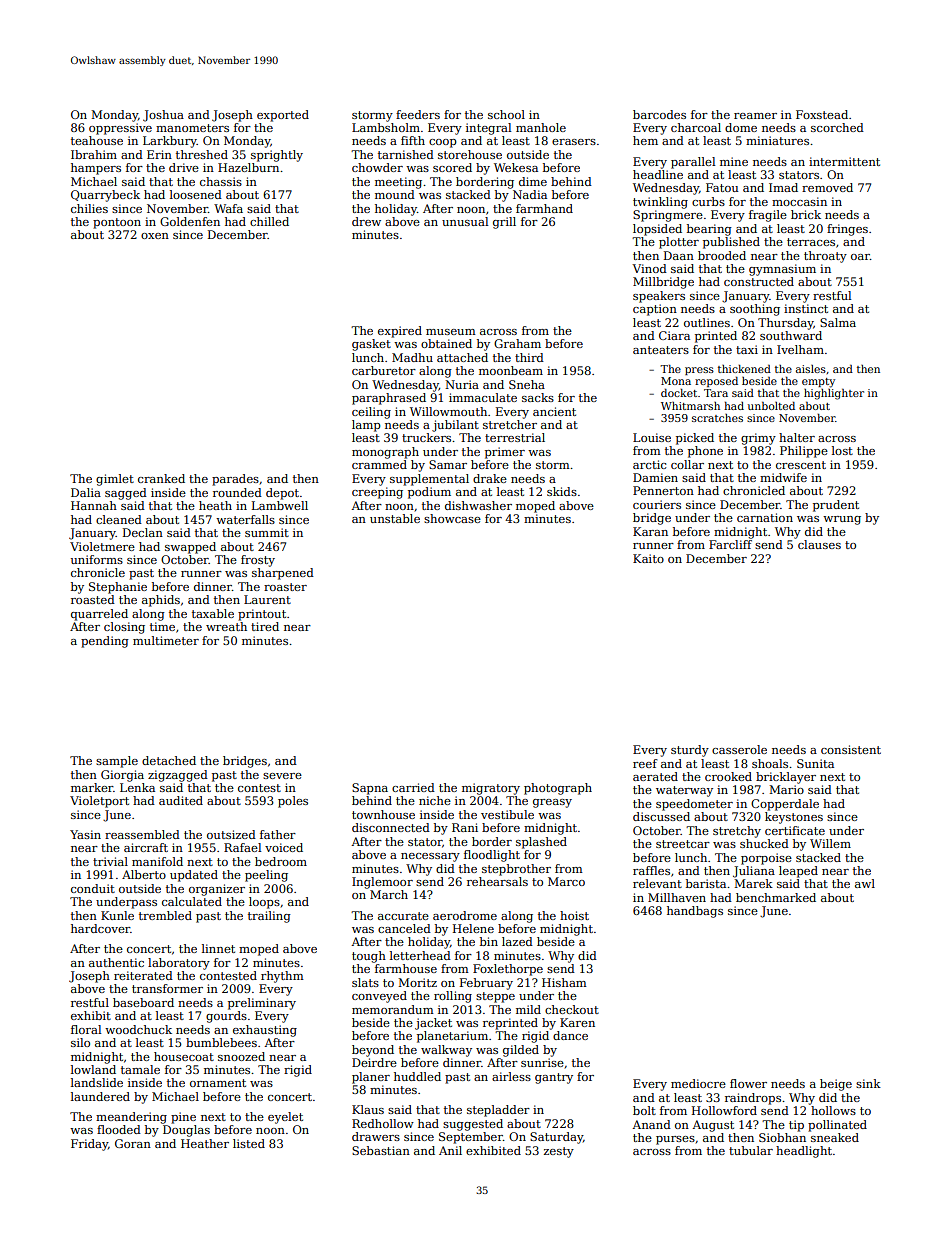 The width and height of the page is (952, 1233). What do you see at coordinates (285, 587) in the page?
I see `roaster` at bounding box center [285, 587].
